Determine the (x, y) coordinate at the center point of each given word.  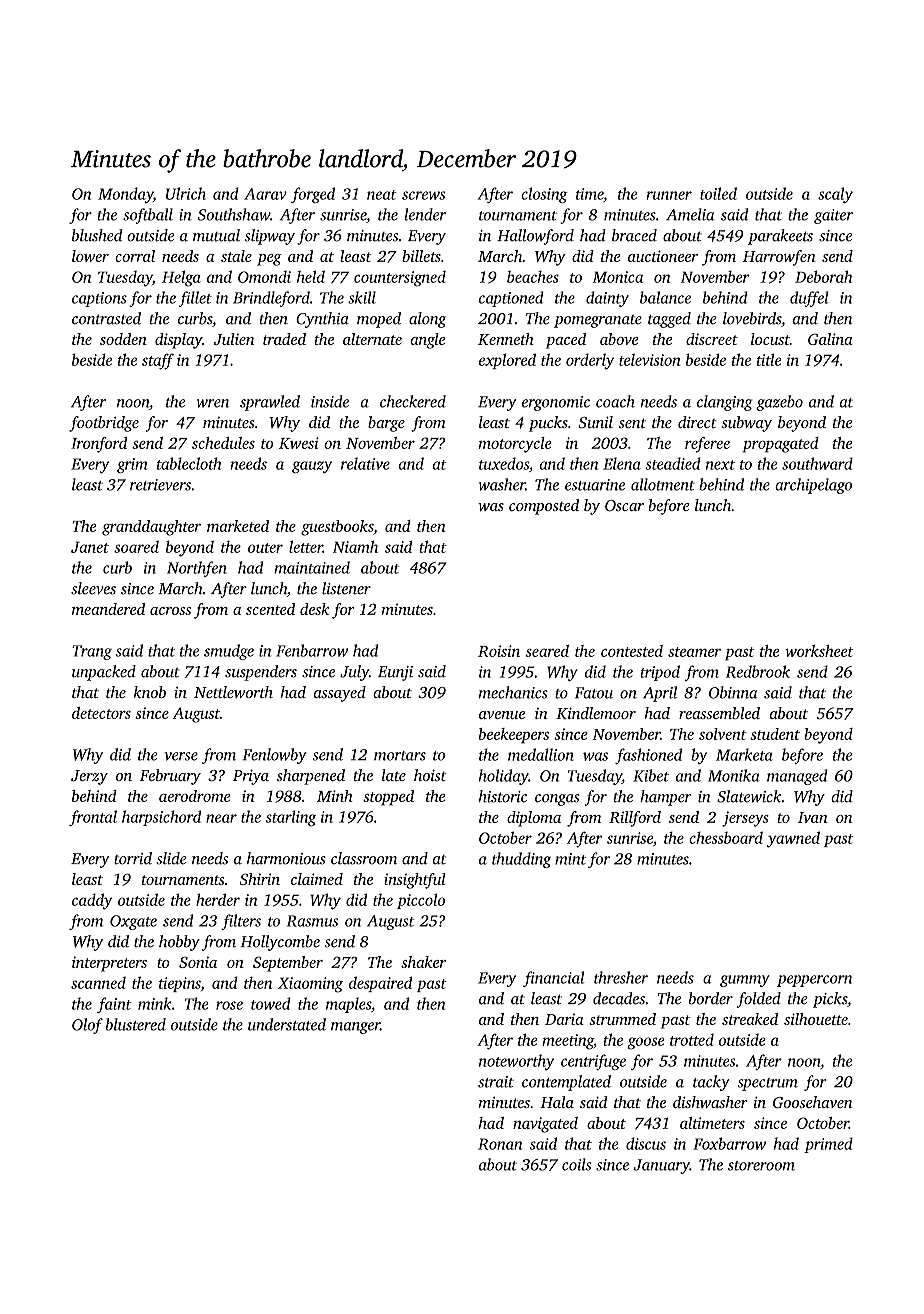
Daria (564, 1019)
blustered (136, 1024)
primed (828, 1145)
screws (423, 195)
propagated (781, 445)
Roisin (499, 651)
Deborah (823, 276)
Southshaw (234, 214)
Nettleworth (233, 692)
